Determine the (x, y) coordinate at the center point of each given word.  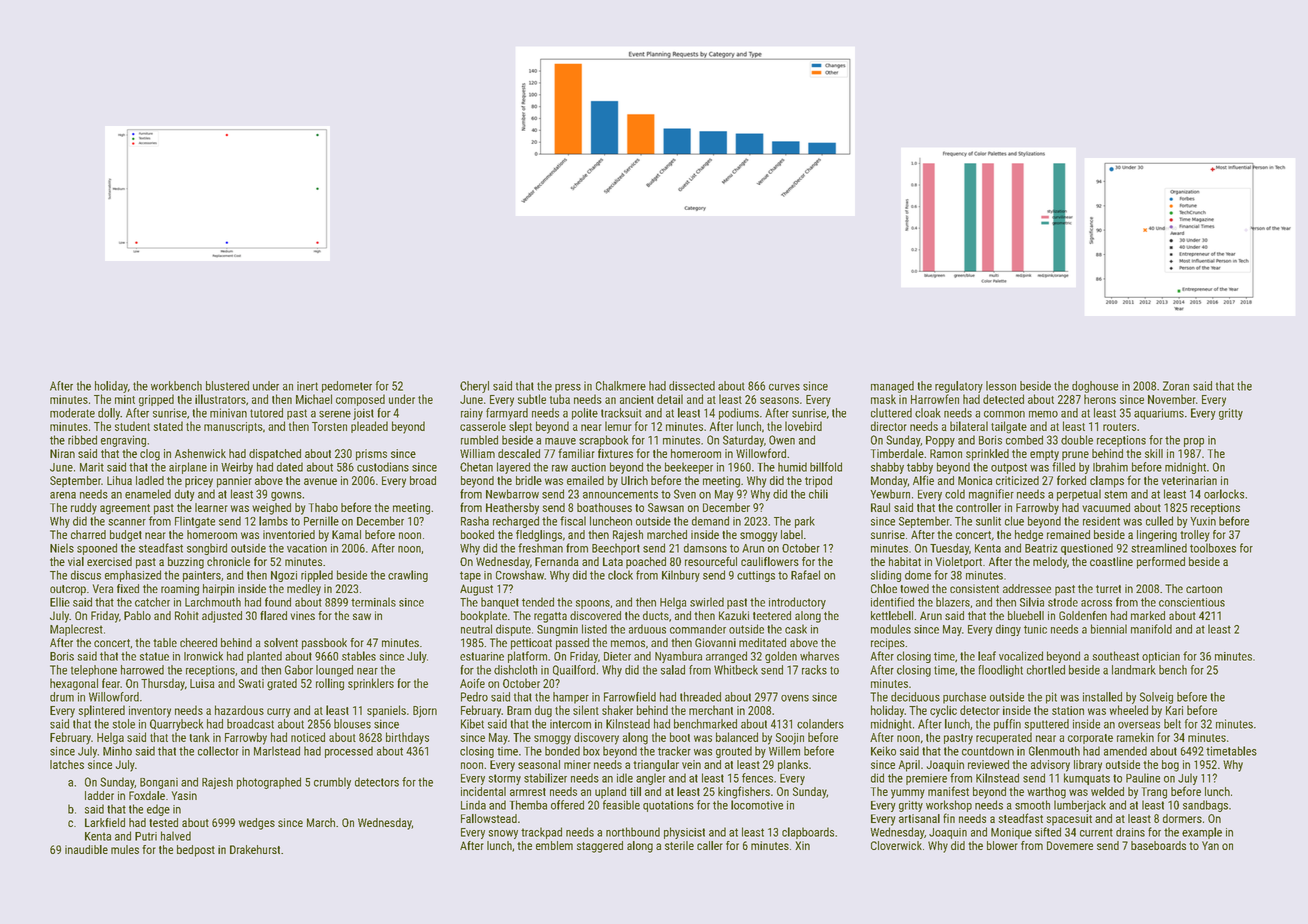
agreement (125, 509)
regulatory (959, 387)
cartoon (1204, 589)
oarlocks (1224, 494)
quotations (668, 806)
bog (1170, 766)
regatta (550, 617)
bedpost (196, 851)
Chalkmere (621, 386)
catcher (152, 602)
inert (307, 386)
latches (67, 764)
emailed (585, 480)
